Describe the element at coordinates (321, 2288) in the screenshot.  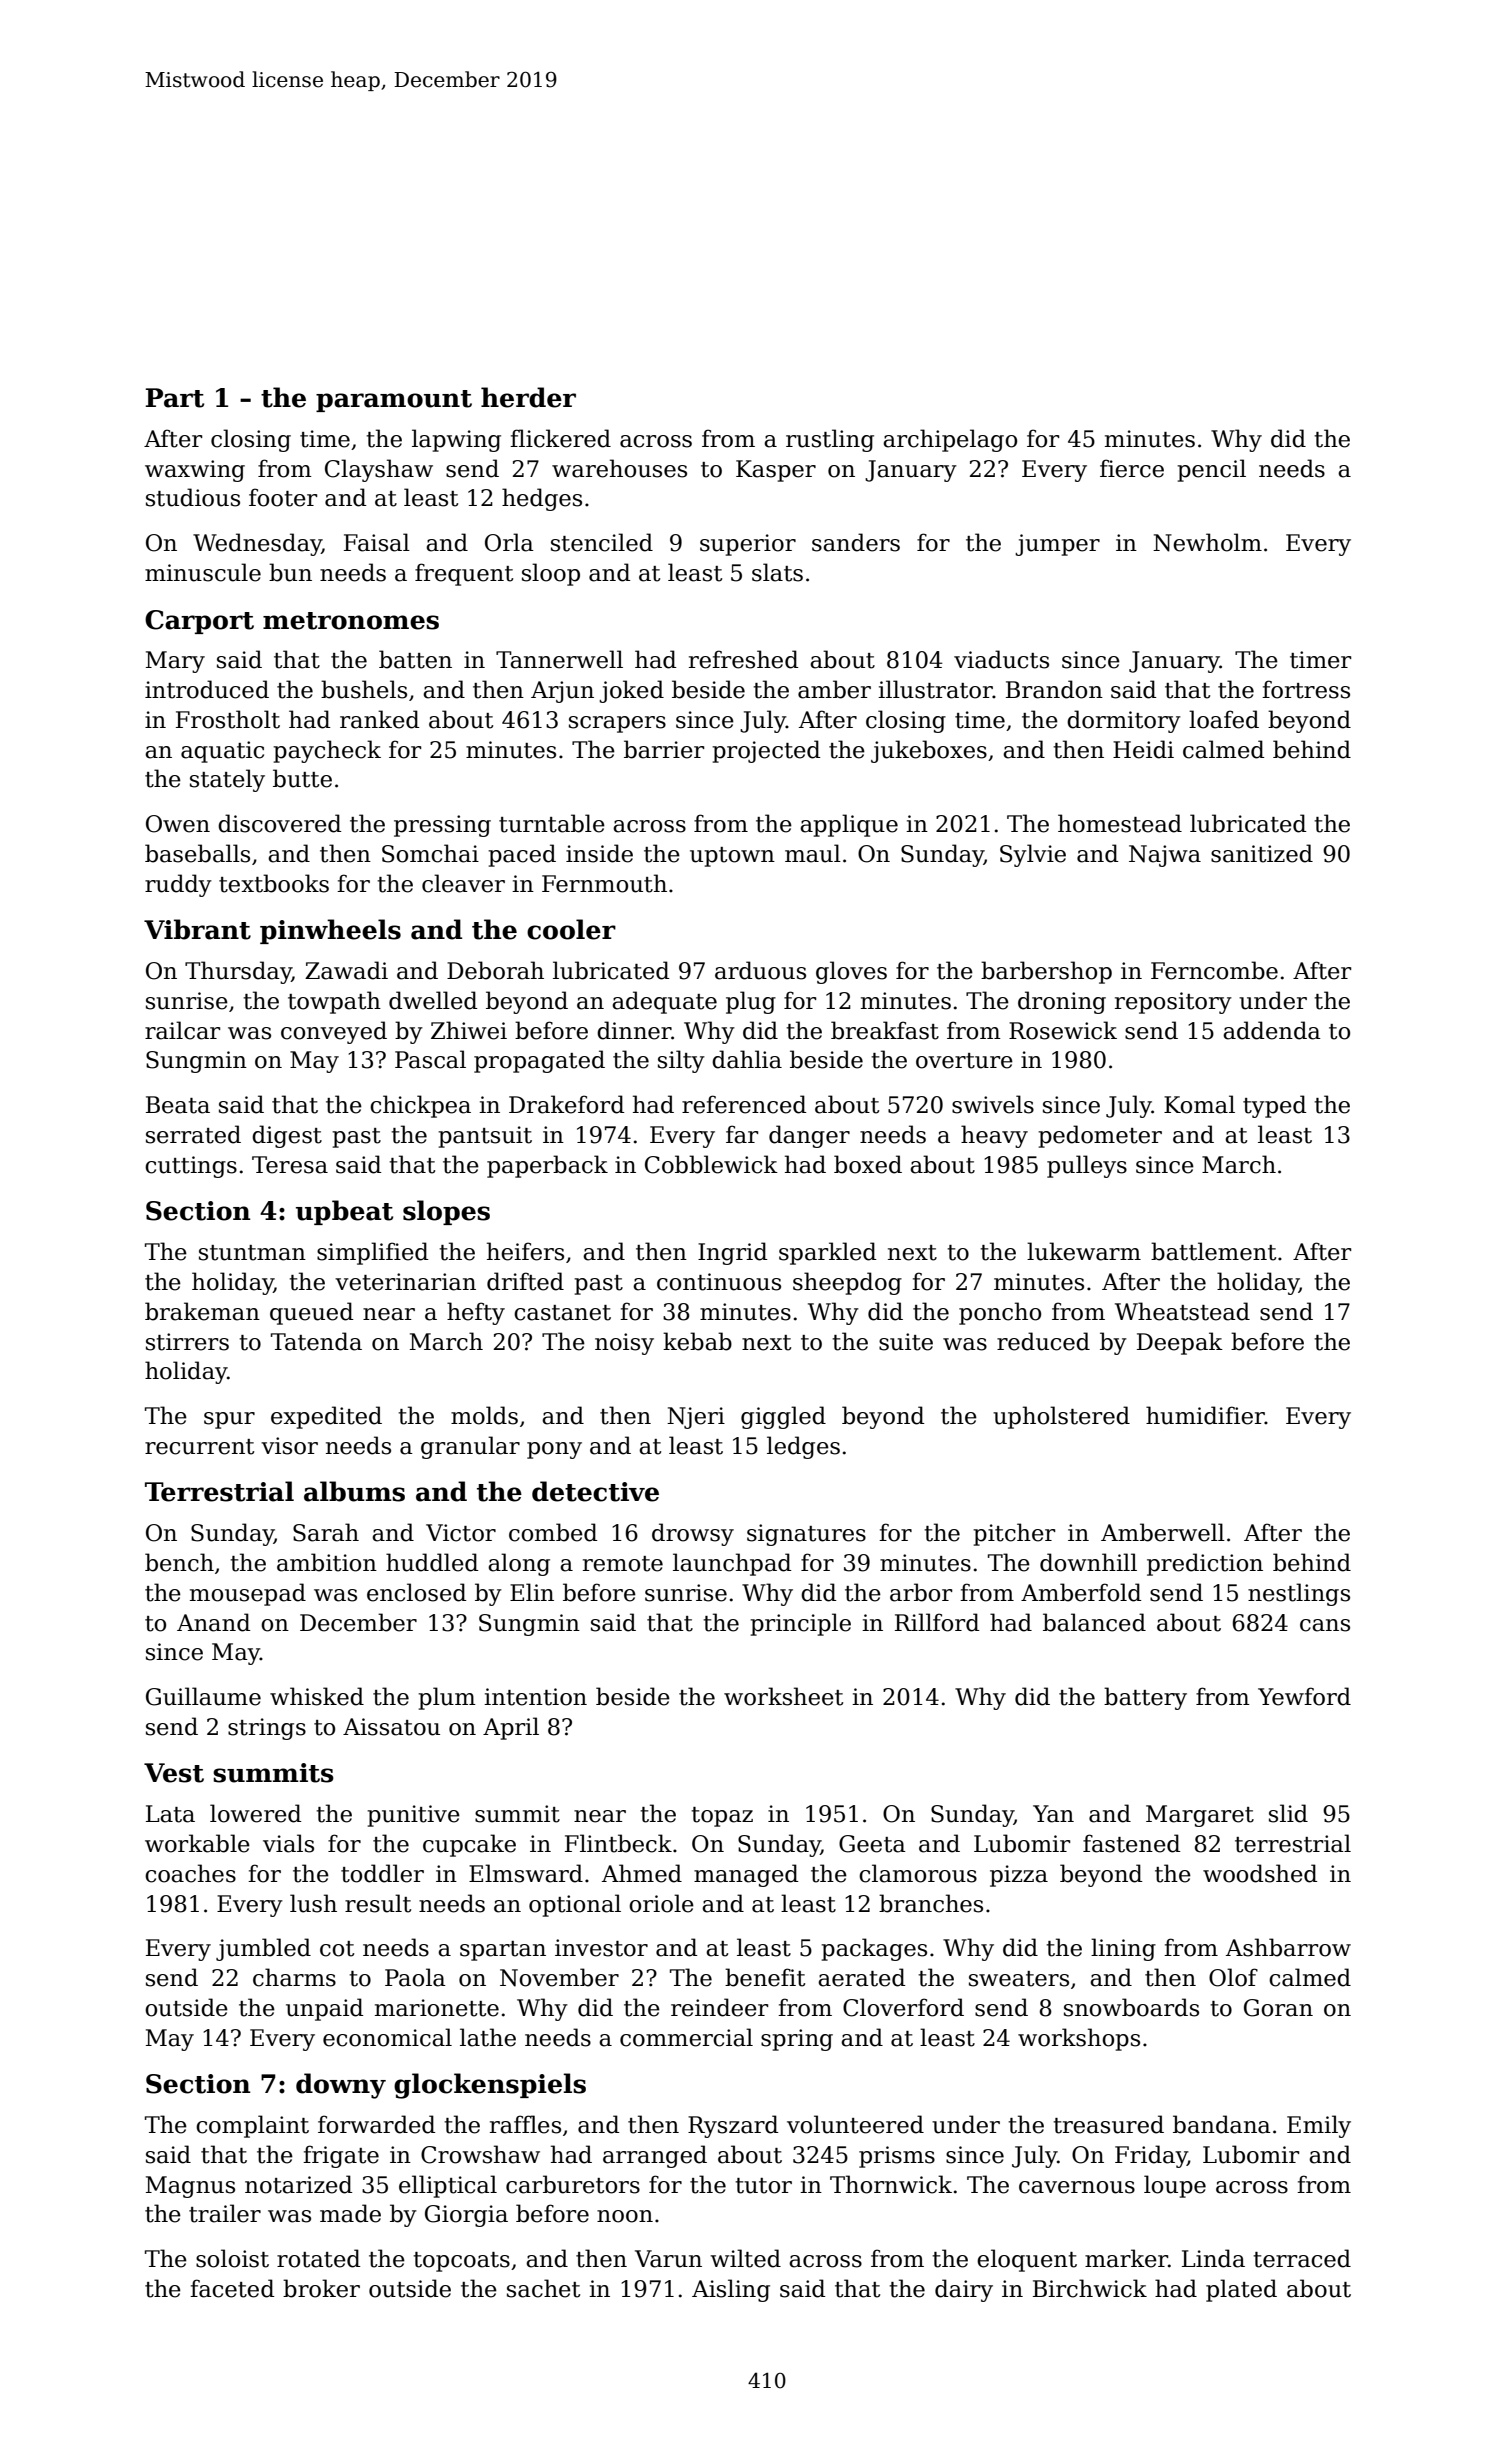
I see `broker` at that location.
